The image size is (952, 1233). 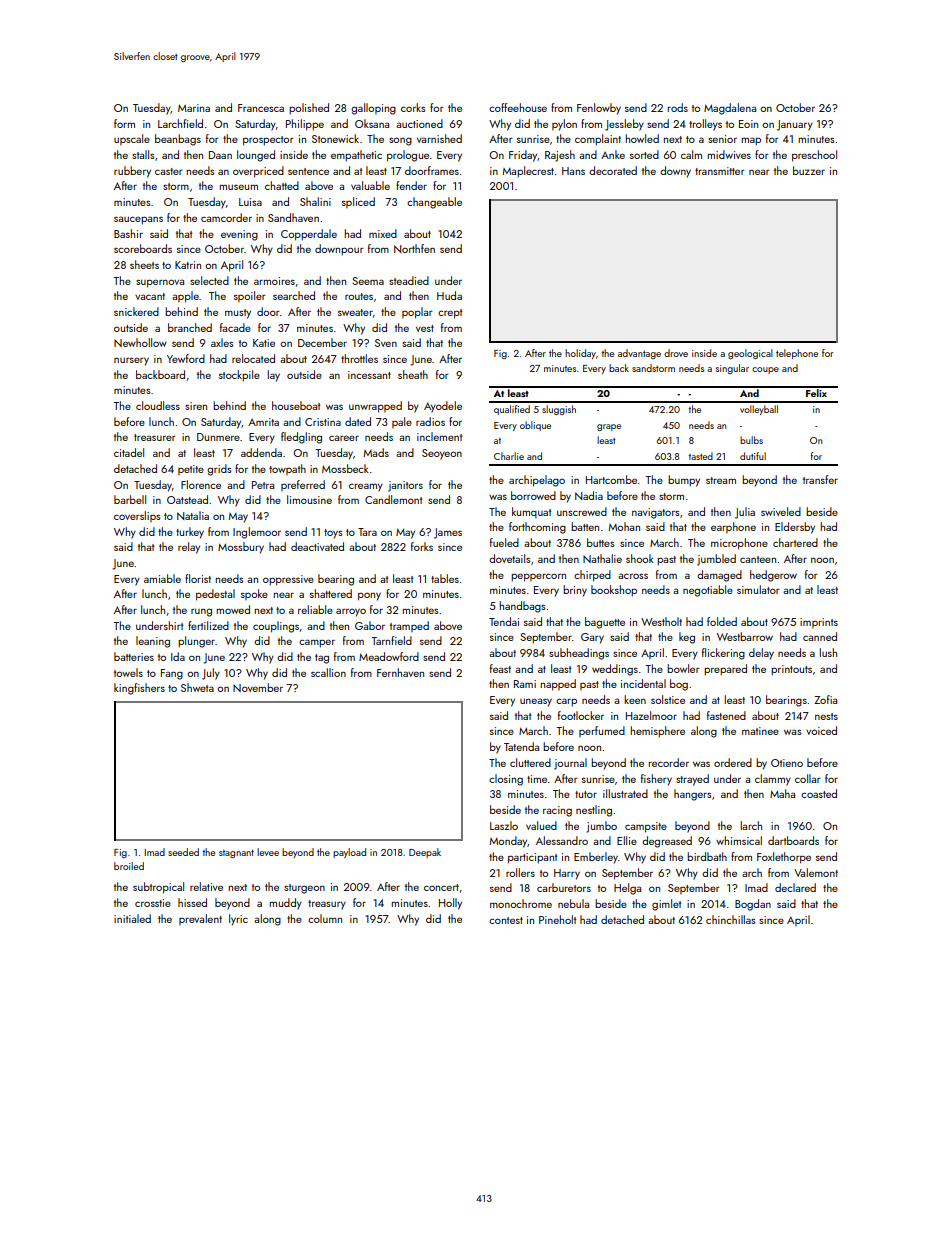 I want to click on drove, so click(x=676, y=353).
